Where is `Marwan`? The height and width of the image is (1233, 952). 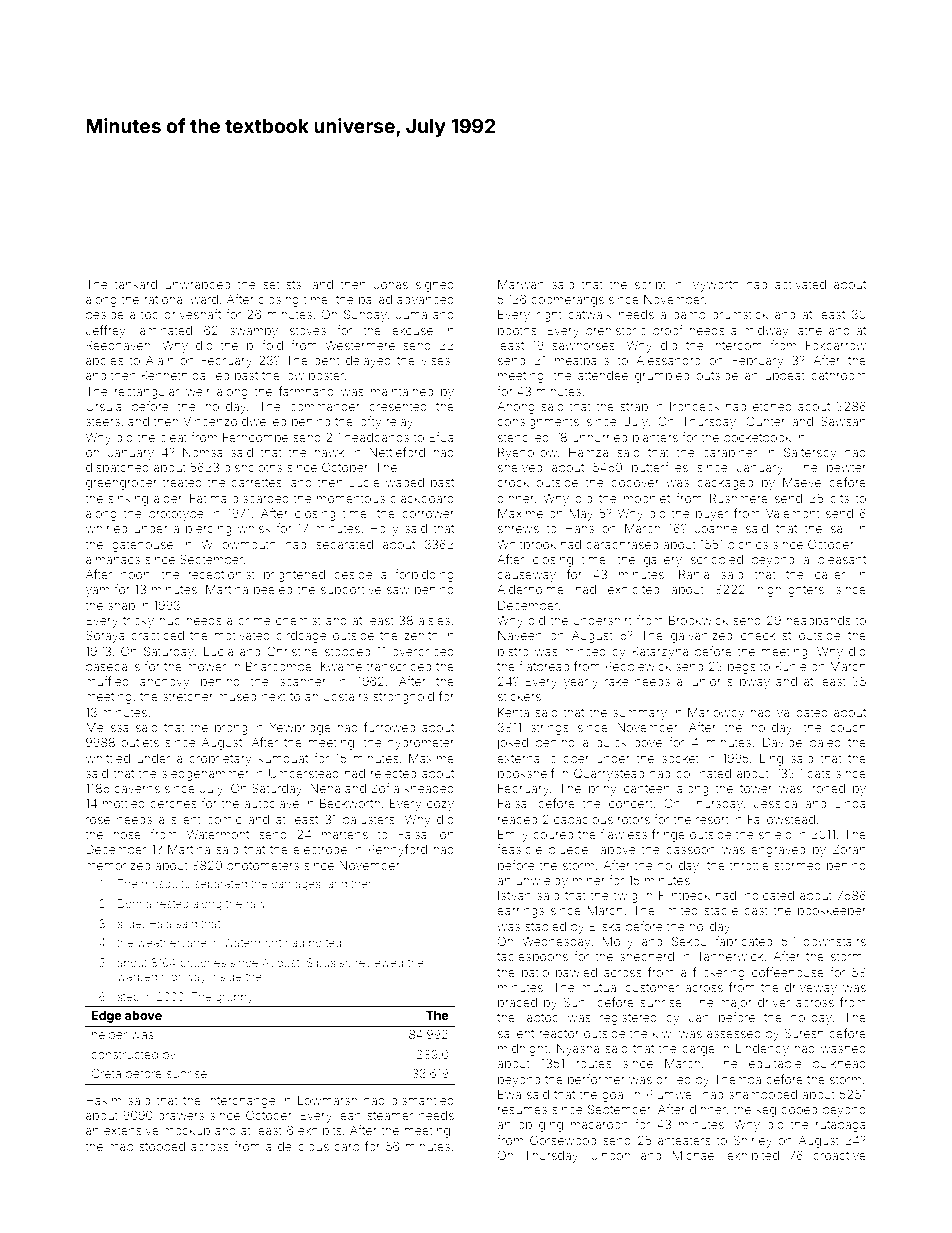
Marwan is located at coordinates (521, 284).
